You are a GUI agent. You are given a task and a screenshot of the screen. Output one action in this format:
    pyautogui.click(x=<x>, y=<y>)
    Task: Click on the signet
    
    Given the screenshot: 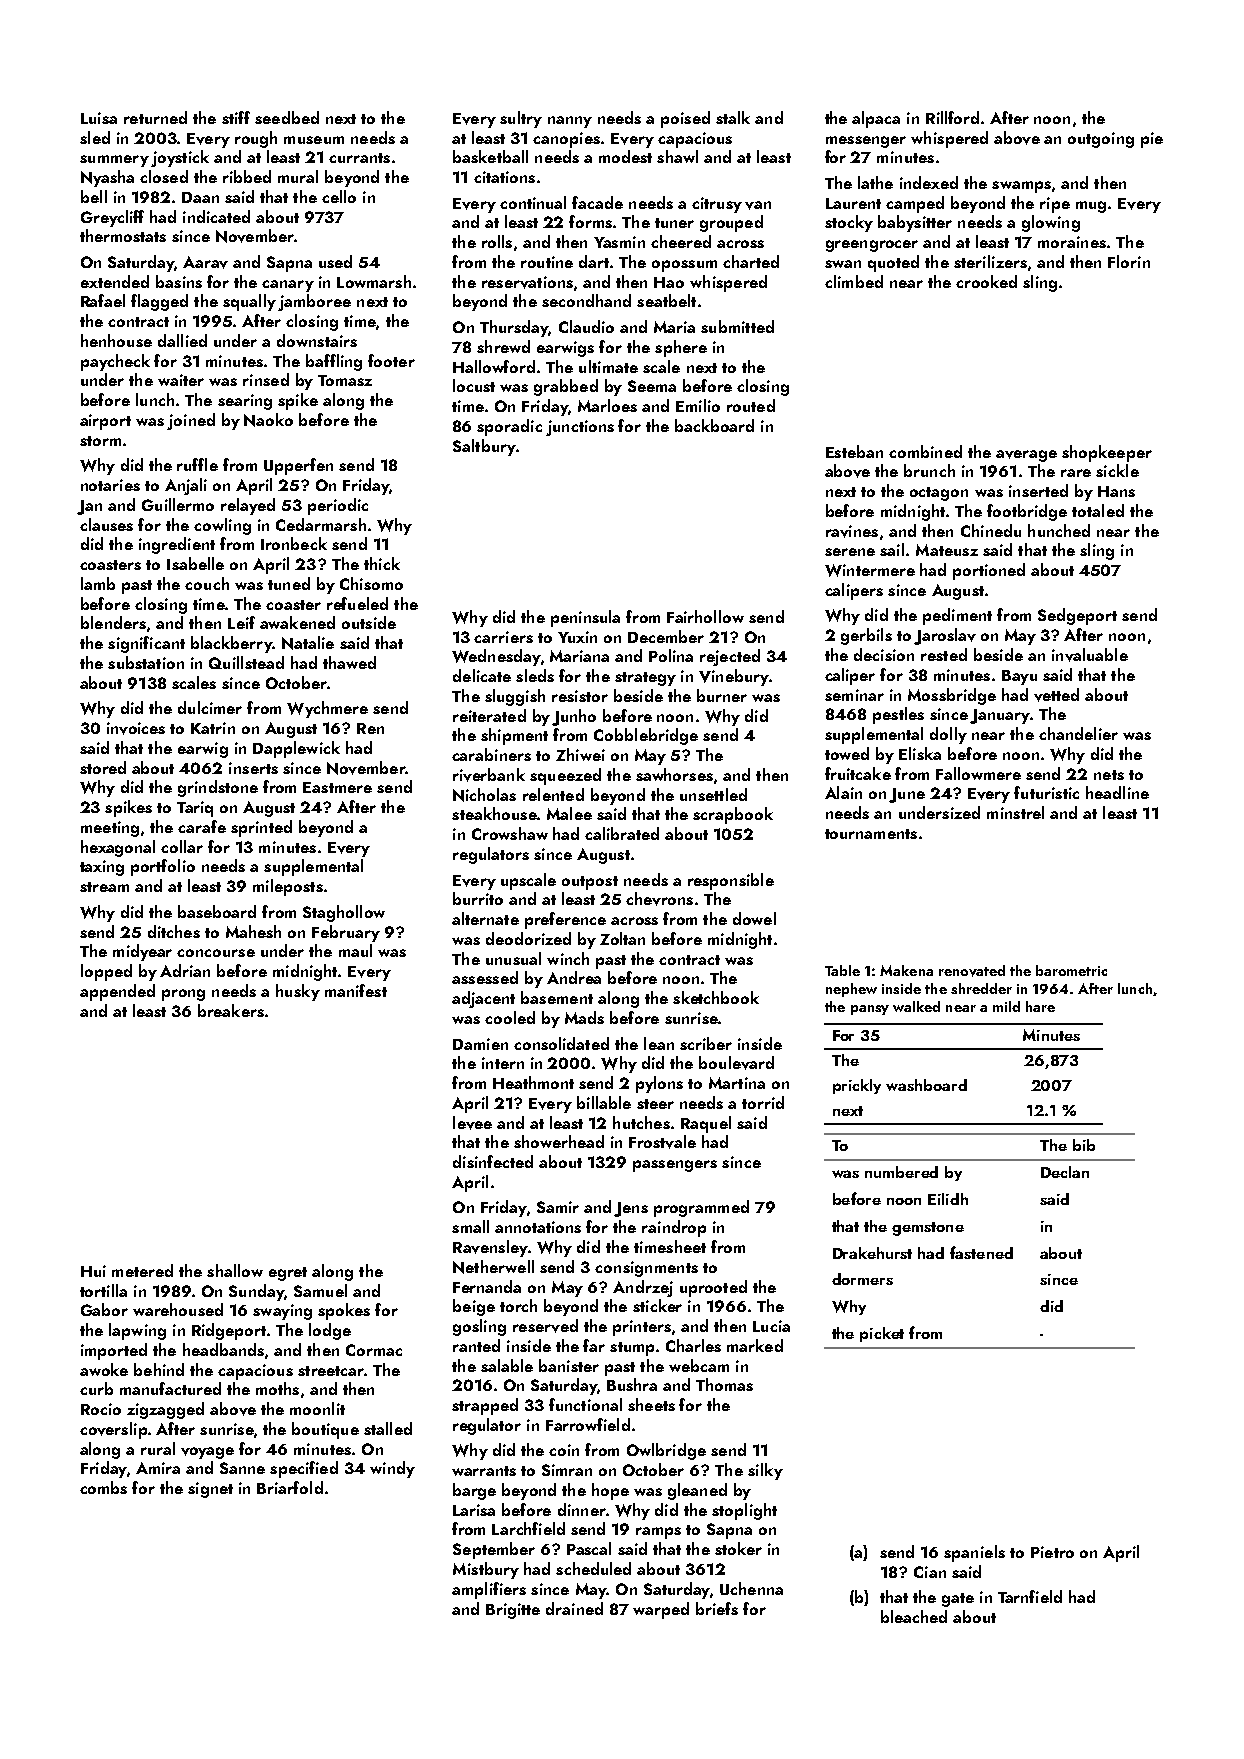 What is the action you would take?
    pyautogui.click(x=210, y=1490)
